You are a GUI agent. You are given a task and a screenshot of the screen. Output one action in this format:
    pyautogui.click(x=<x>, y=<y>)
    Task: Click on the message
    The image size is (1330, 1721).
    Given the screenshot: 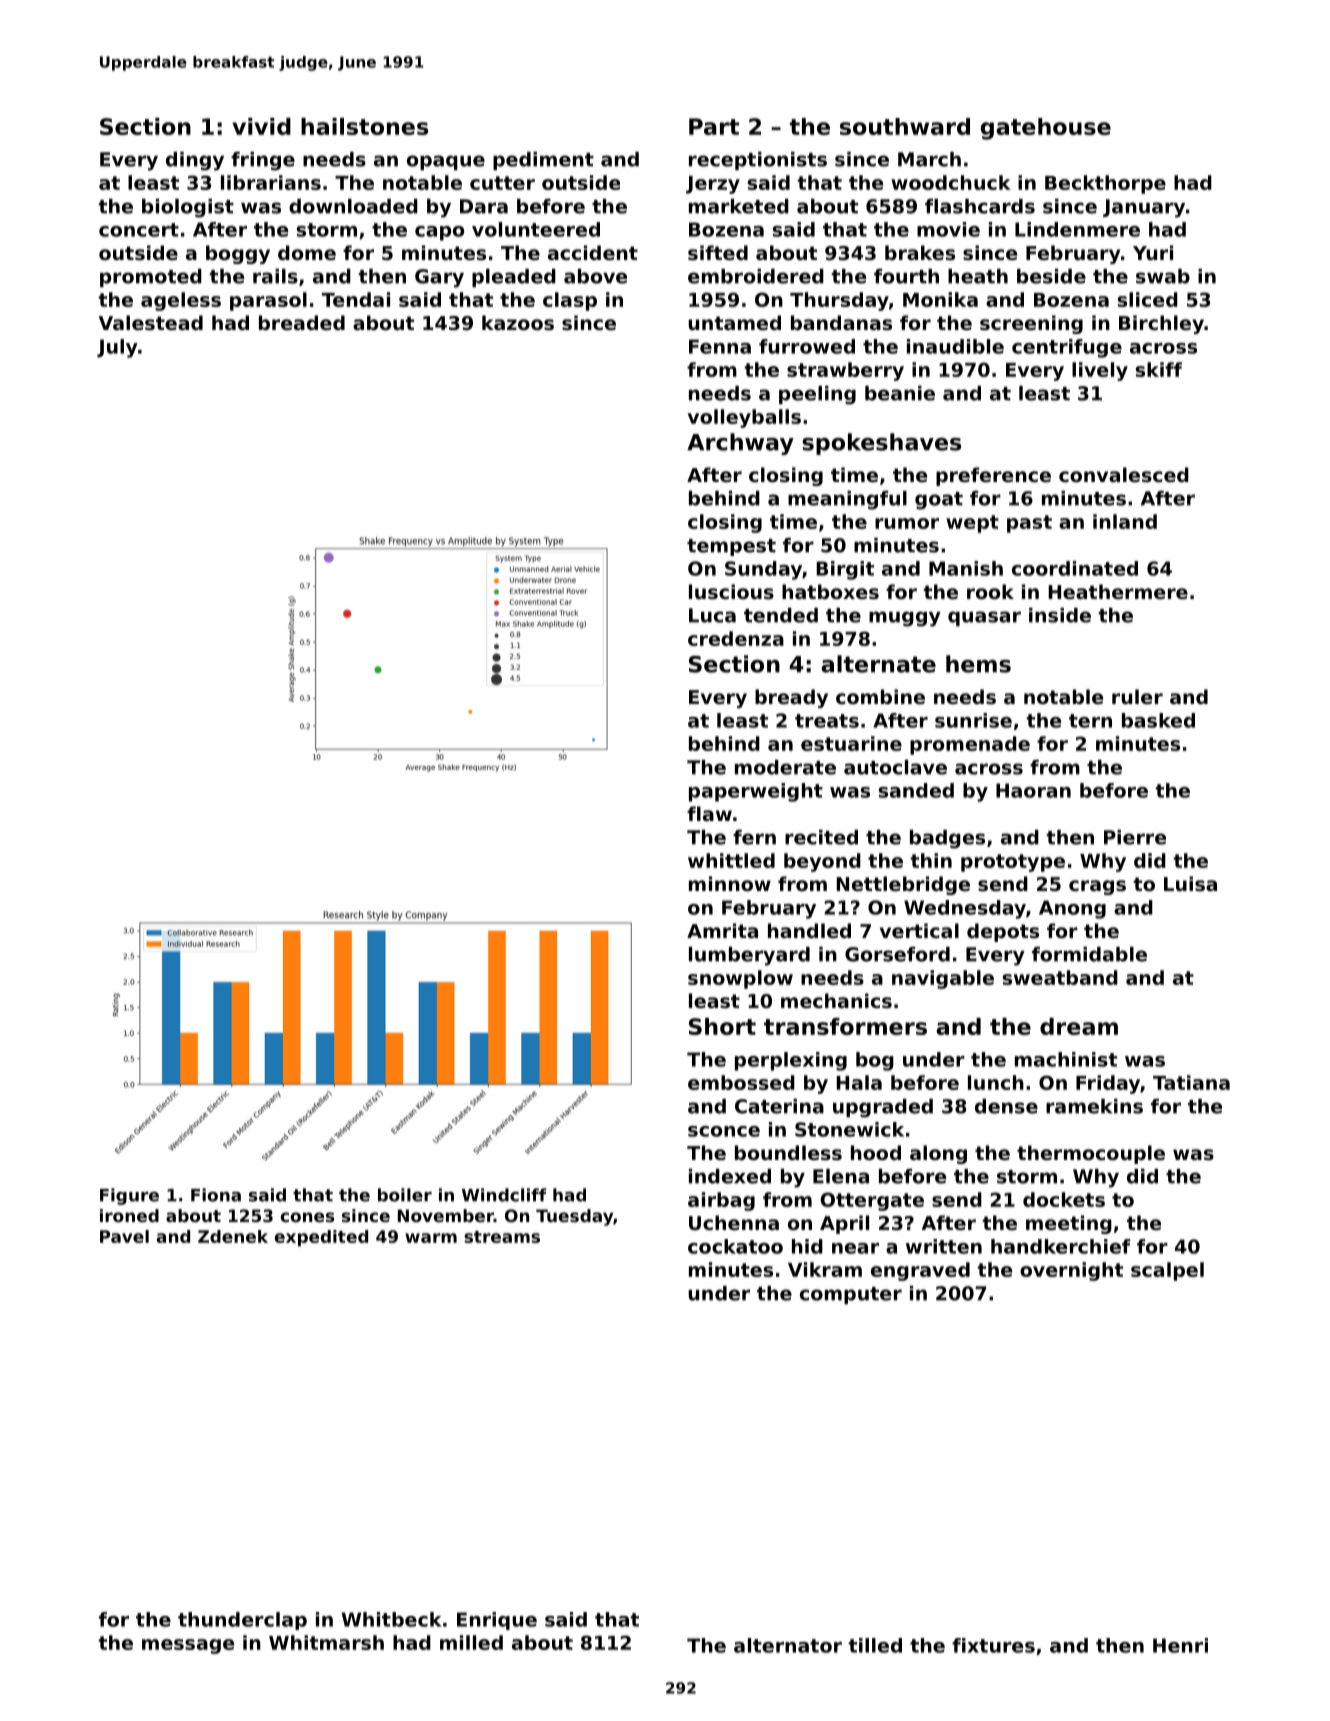 What is the action you would take?
    pyautogui.click(x=188, y=1646)
